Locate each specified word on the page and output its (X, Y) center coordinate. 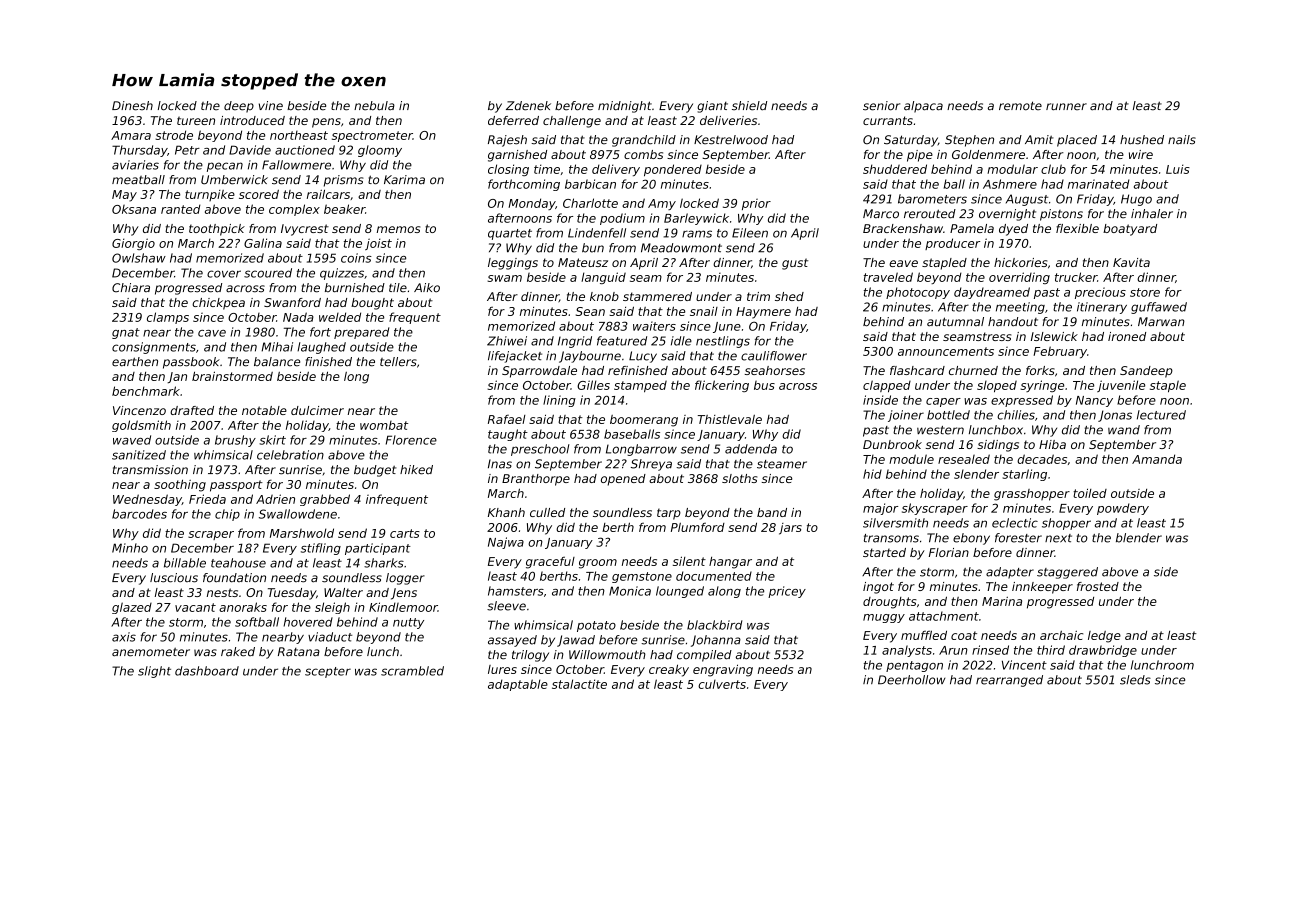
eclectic (1015, 523)
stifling (321, 549)
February (1060, 352)
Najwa (506, 543)
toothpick (217, 230)
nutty (408, 623)
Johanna (716, 641)
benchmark (146, 391)
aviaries (135, 165)
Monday (531, 204)
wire (1141, 154)
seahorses (775, 370)
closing (508, 170)
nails (1182, 140)
